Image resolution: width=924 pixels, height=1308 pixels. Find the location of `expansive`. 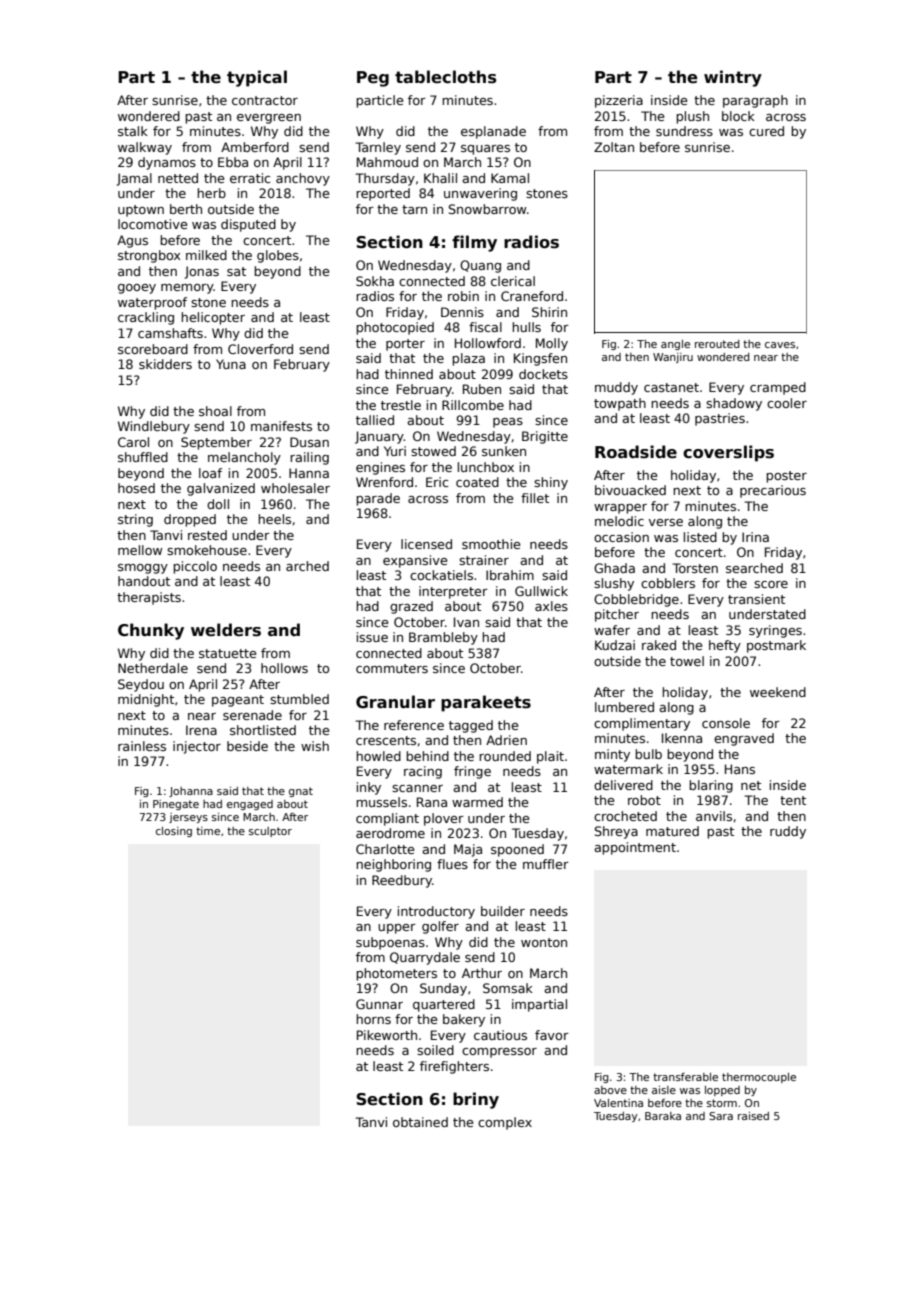

expansive is located at coordinates (415, 561).
